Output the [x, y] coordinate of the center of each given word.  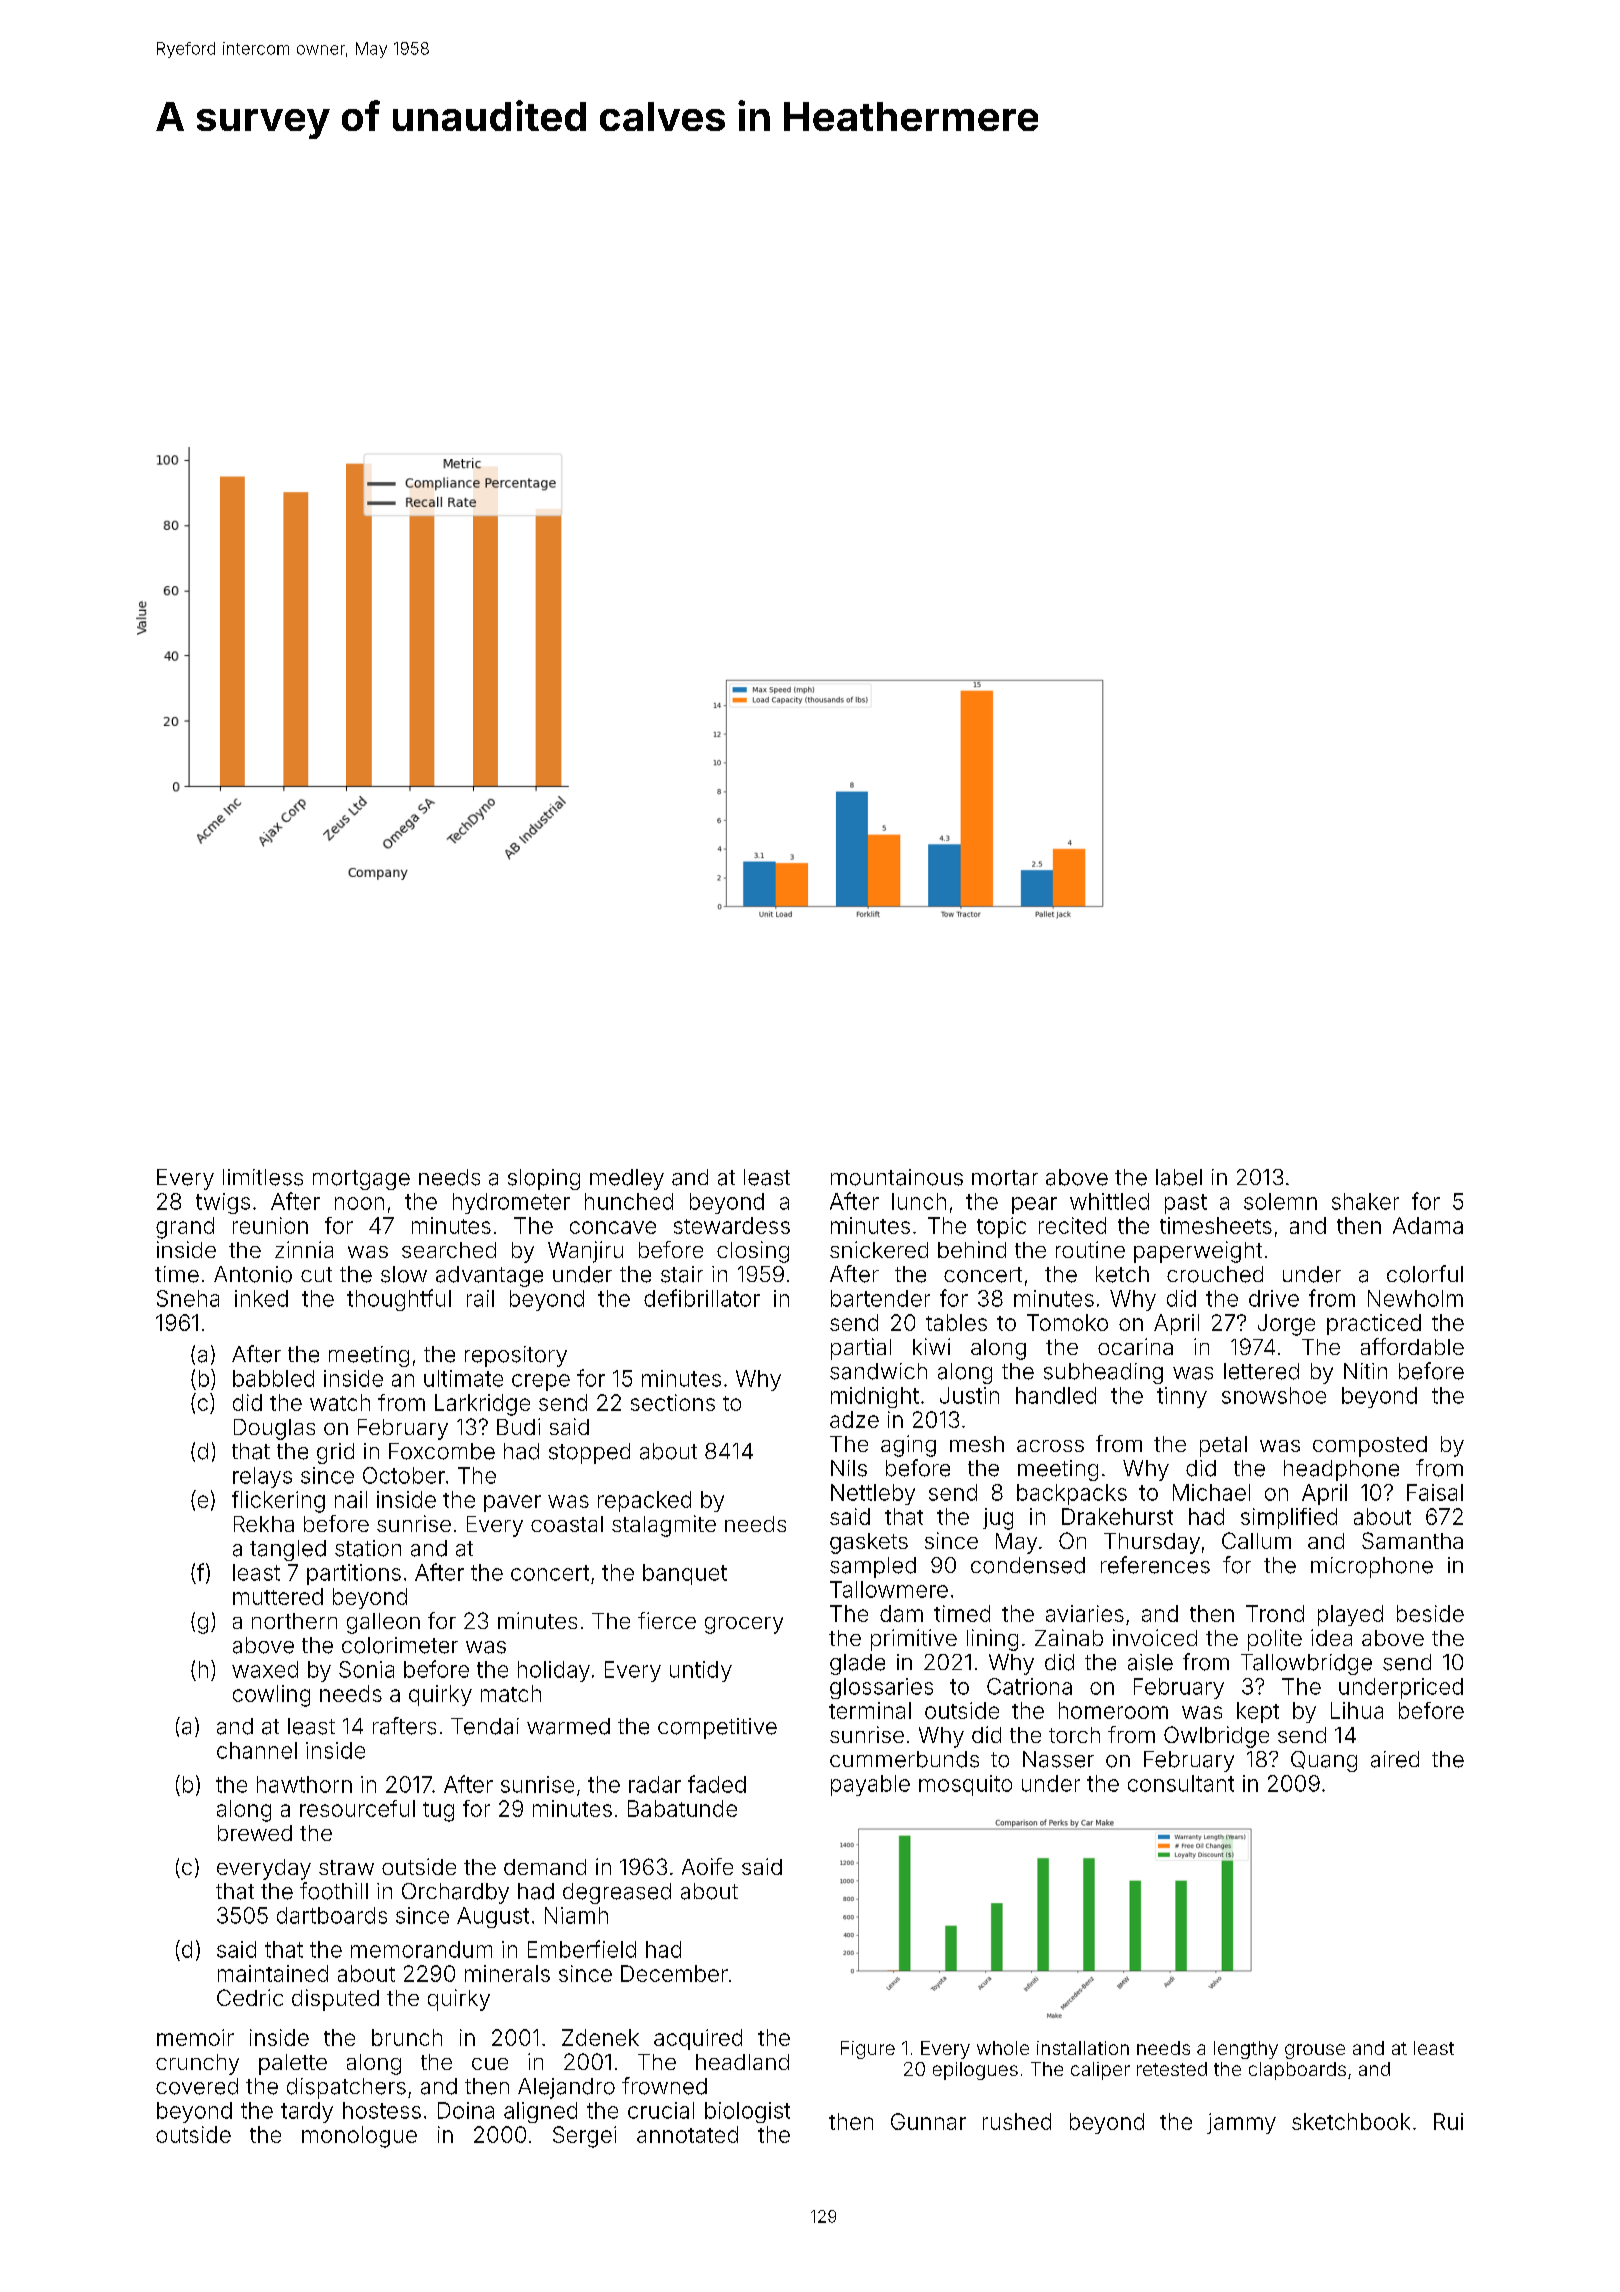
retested [1172, 2069]
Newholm [1415, 1298]
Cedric [250, 1997]
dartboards [332, 1915]
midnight [875, 1397]
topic [1001, 1227]
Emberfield [582, 1949]
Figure [868, 2050]
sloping [544, 1179]
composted [1370, 1446]
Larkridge [482, 1405]
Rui [1448, 2121]
